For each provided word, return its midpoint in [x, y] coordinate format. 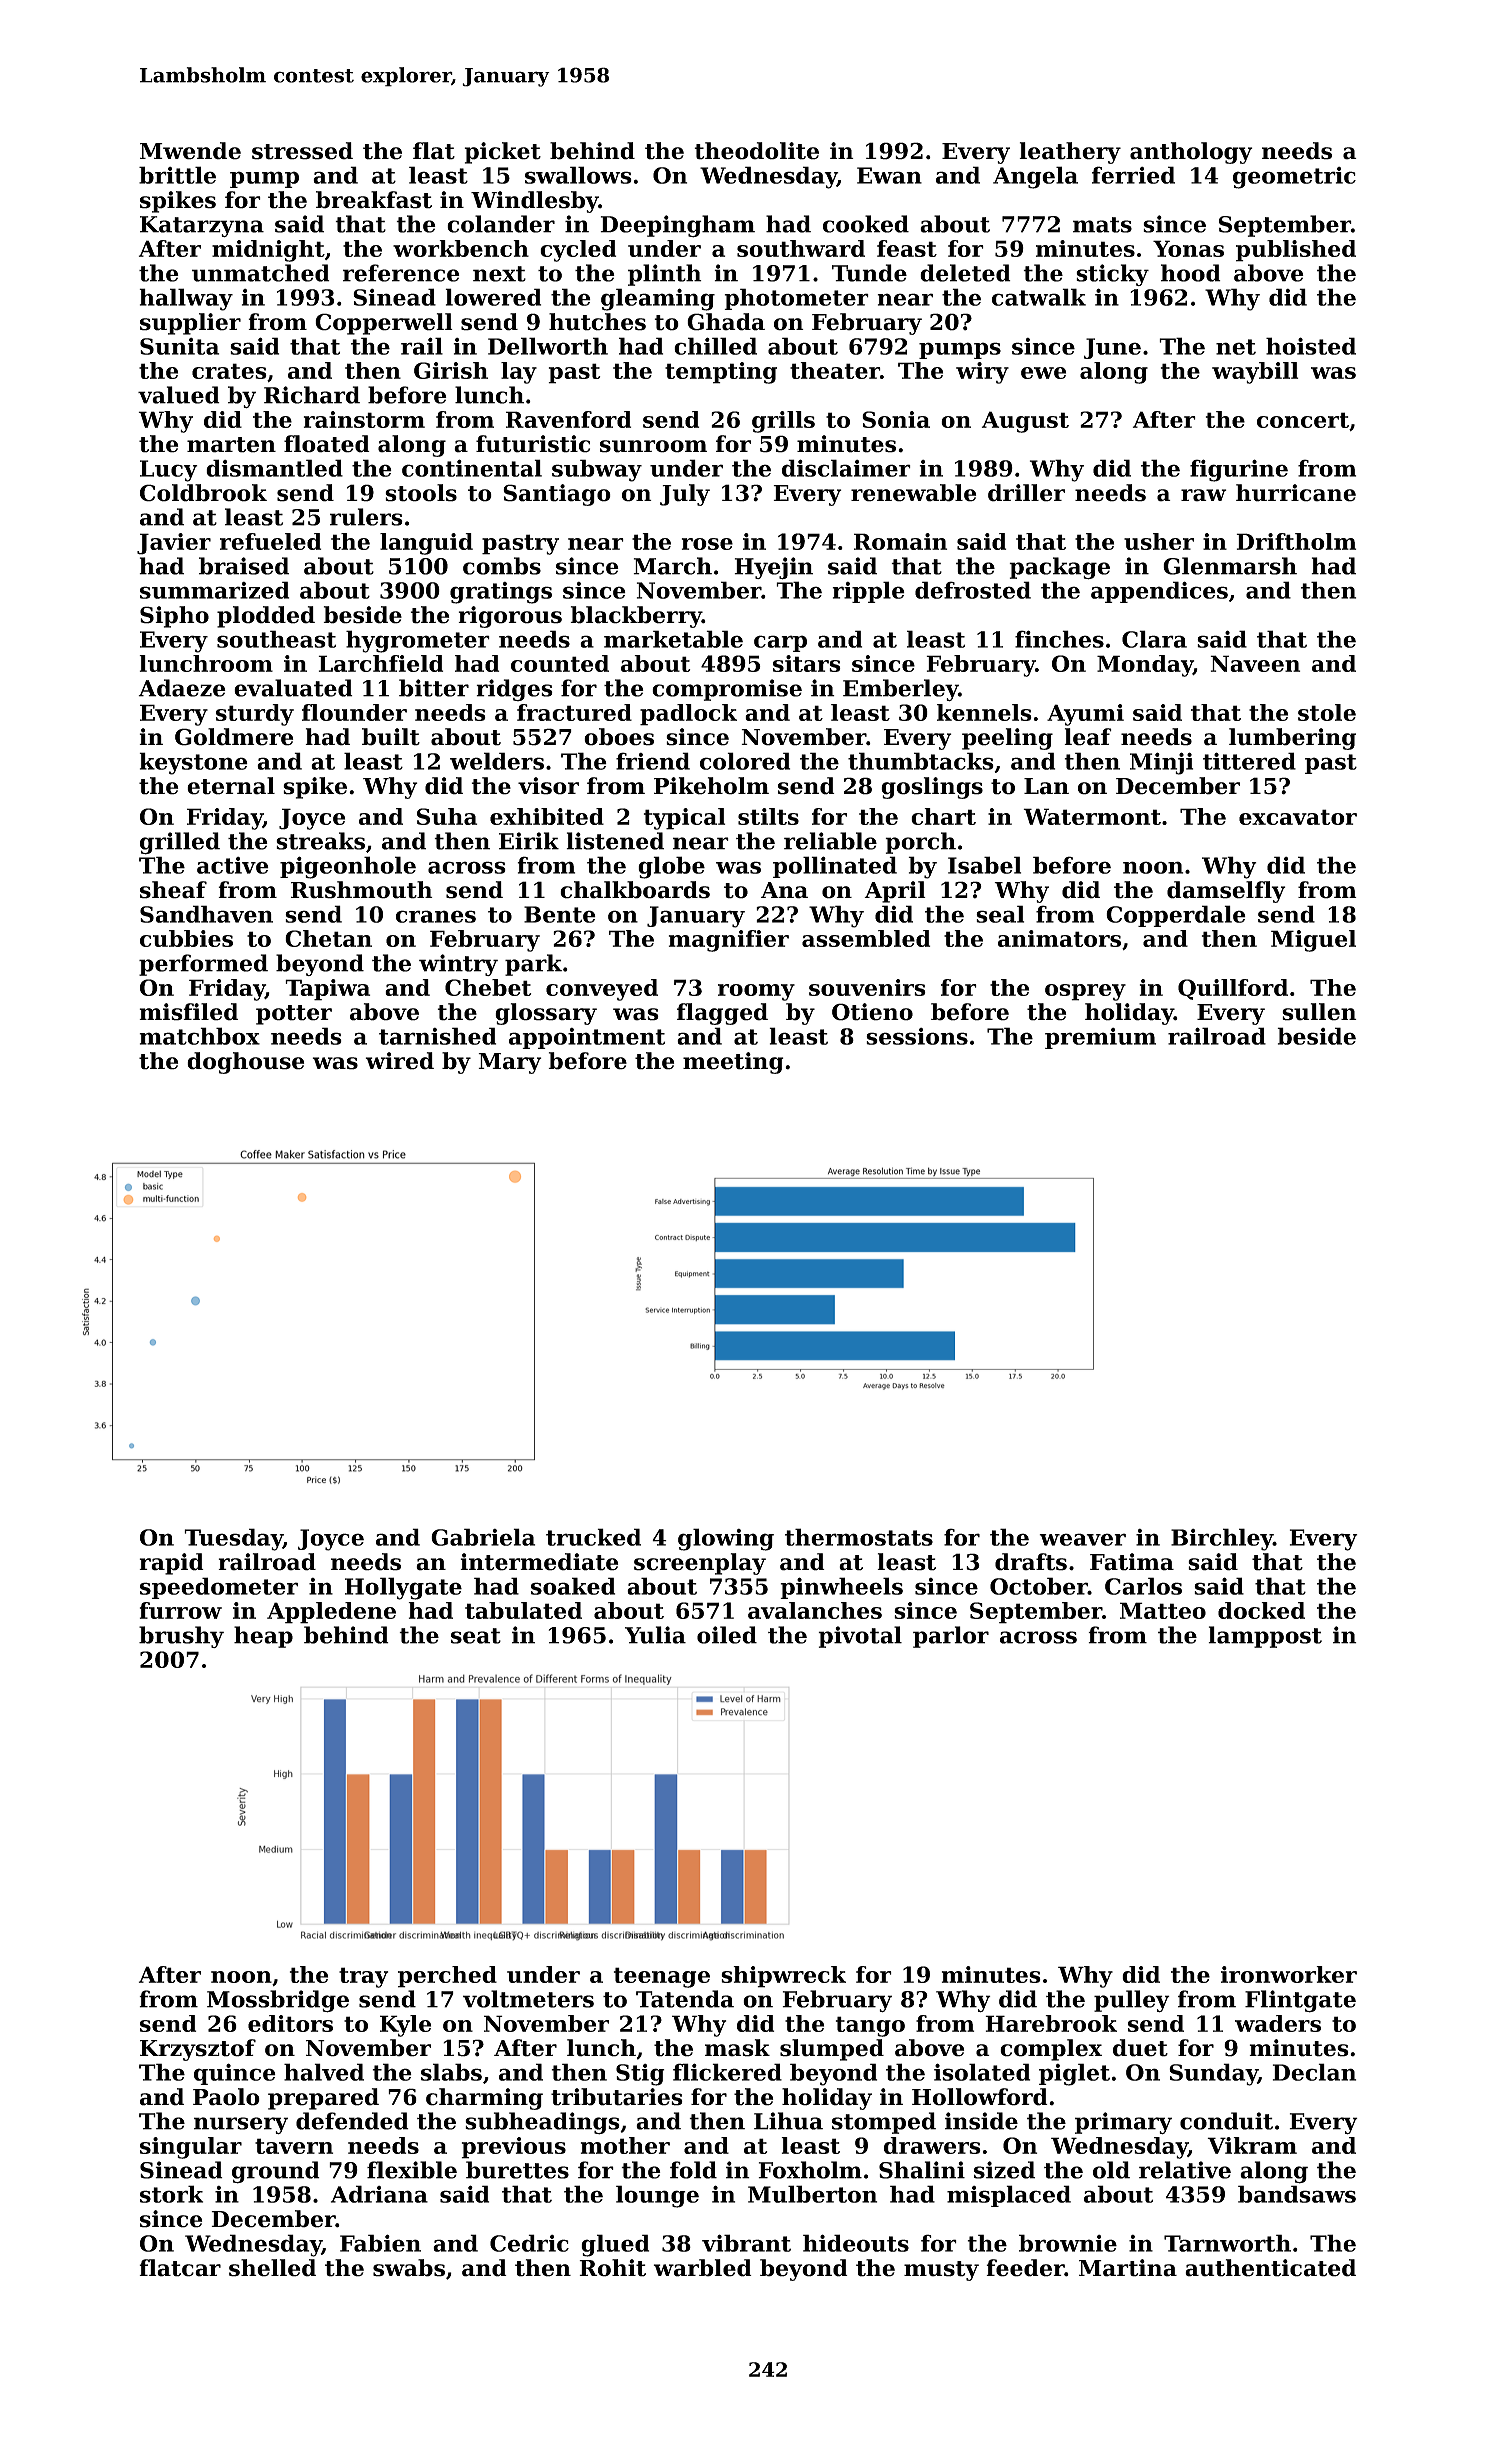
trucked [593, 1537]
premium [1100, 1038]
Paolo [226, 2097]
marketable [673, 639]
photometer [796, 299]
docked [1261, 1610]
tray [363, 1977]
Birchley [1222, 1539]
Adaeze [182, 688]
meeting [733, 1063]
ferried [1133, 175]
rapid [171, 1564]
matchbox [199, 1036]
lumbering [1292, 739]
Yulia [655, 1635]
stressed [302, 151]
